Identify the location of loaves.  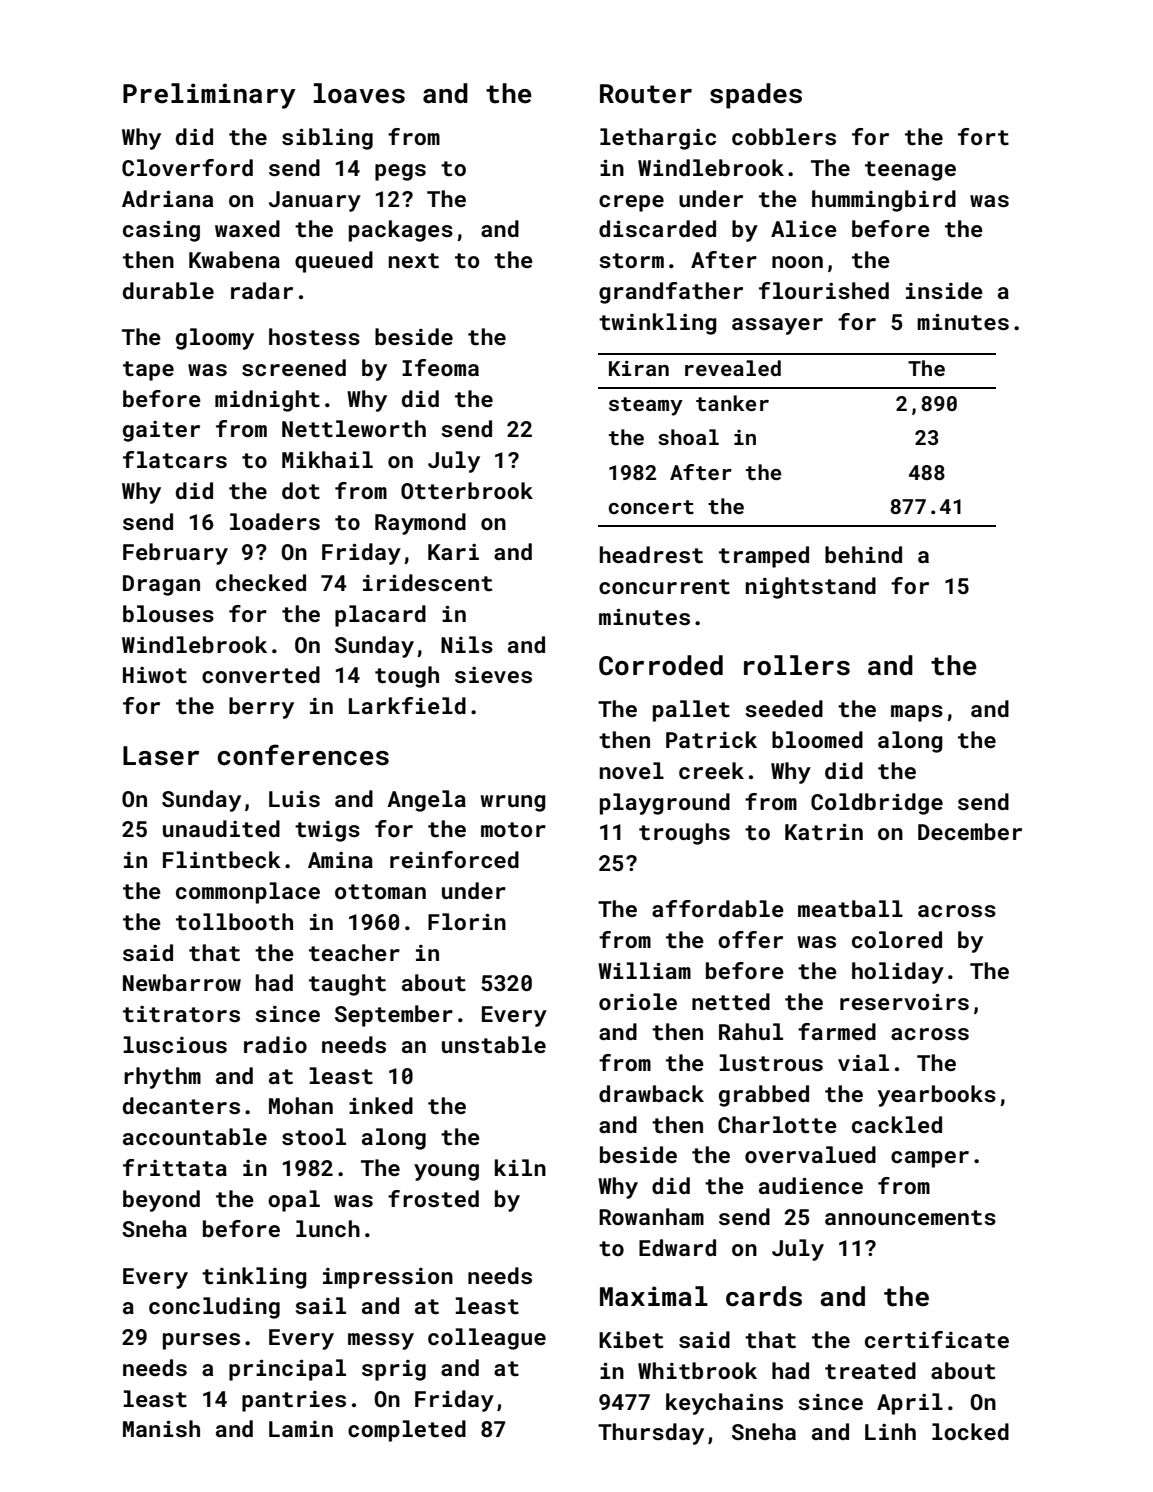
(359, 93).
